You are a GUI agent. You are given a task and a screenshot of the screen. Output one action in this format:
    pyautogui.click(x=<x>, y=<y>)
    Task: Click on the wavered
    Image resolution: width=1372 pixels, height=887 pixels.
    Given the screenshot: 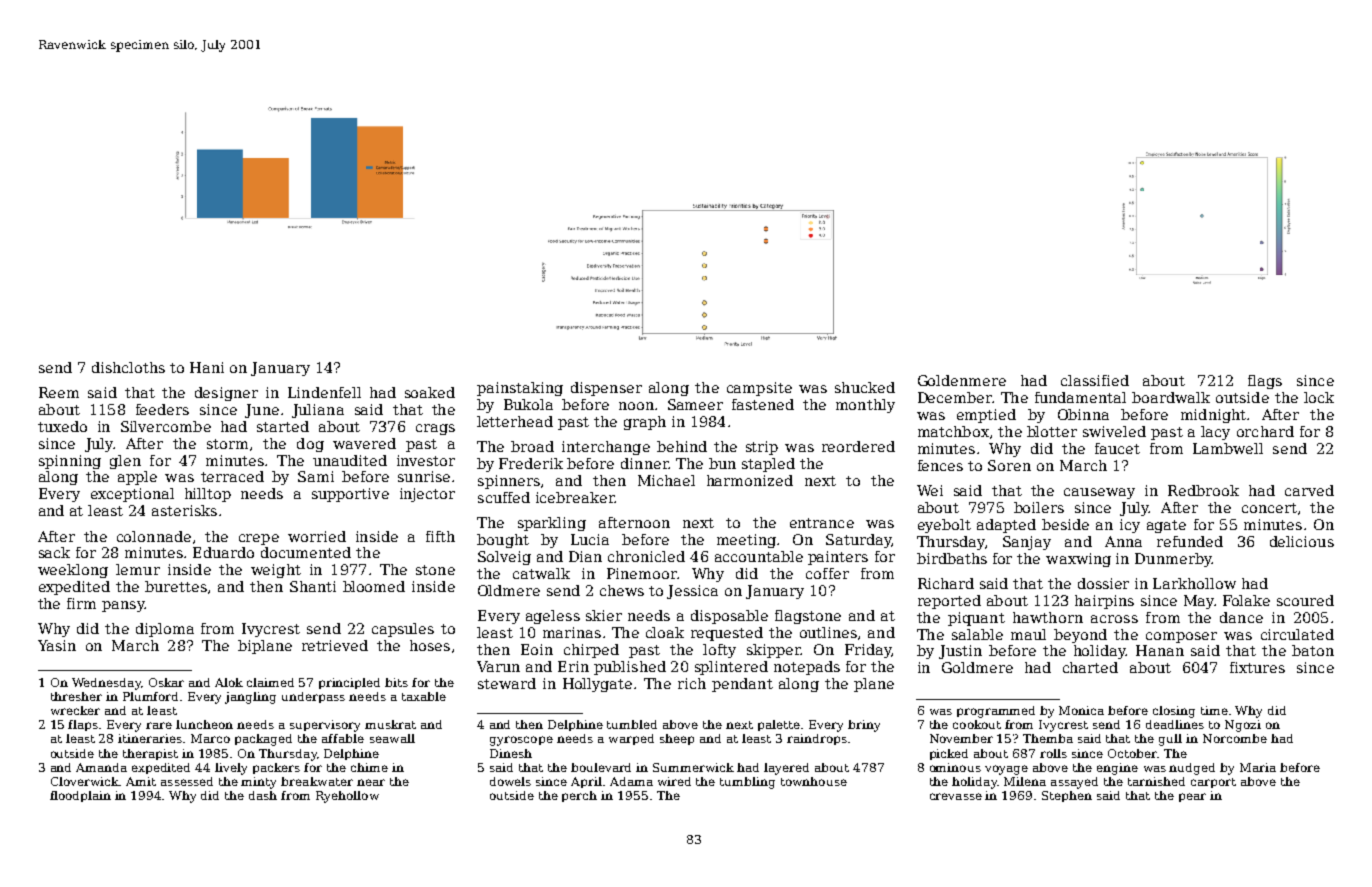 What is the action you would take?
    pyautogui.click(x=364, y=443)
